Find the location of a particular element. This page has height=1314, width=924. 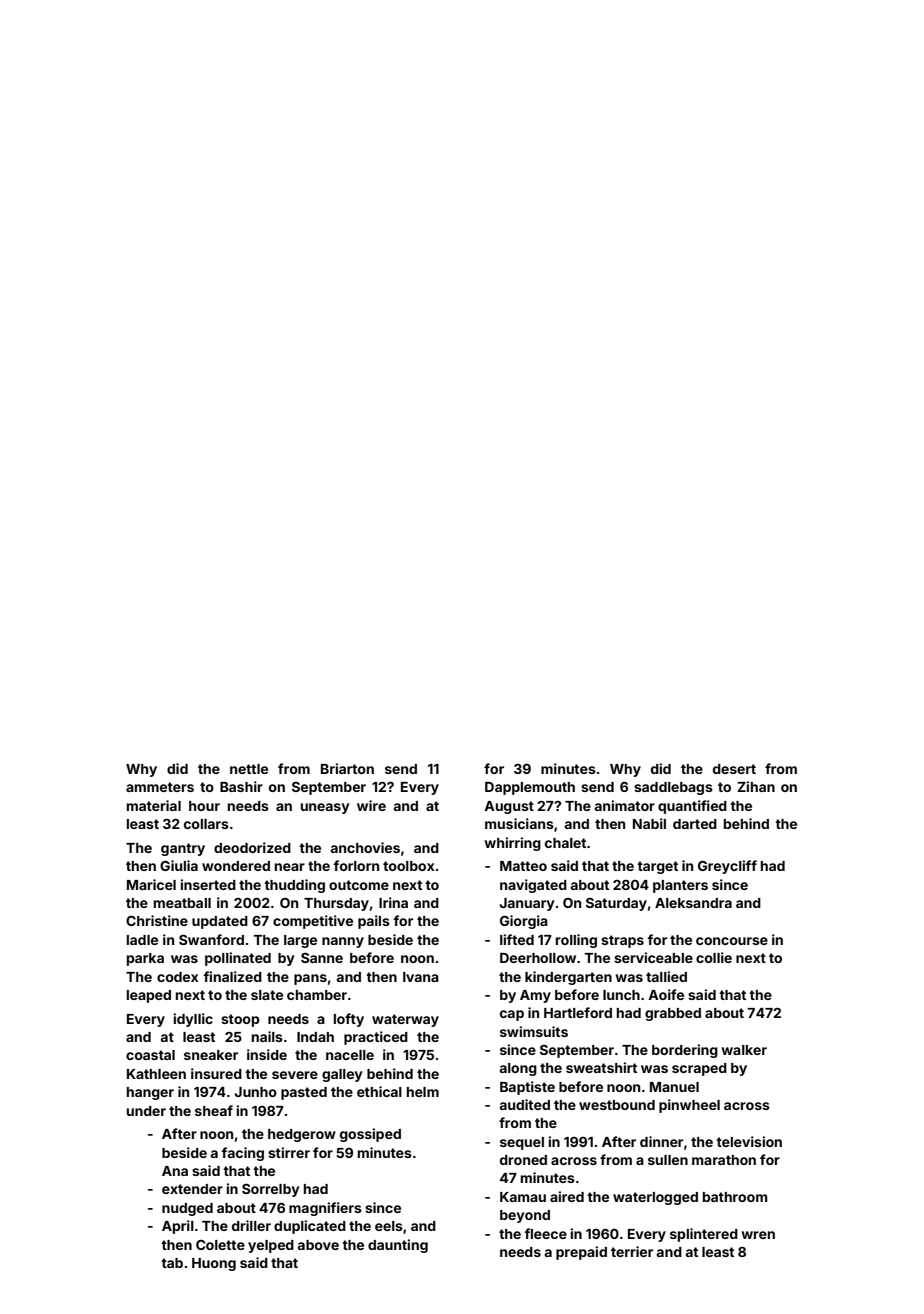

waterway is located at coordinates (405, 1020).
